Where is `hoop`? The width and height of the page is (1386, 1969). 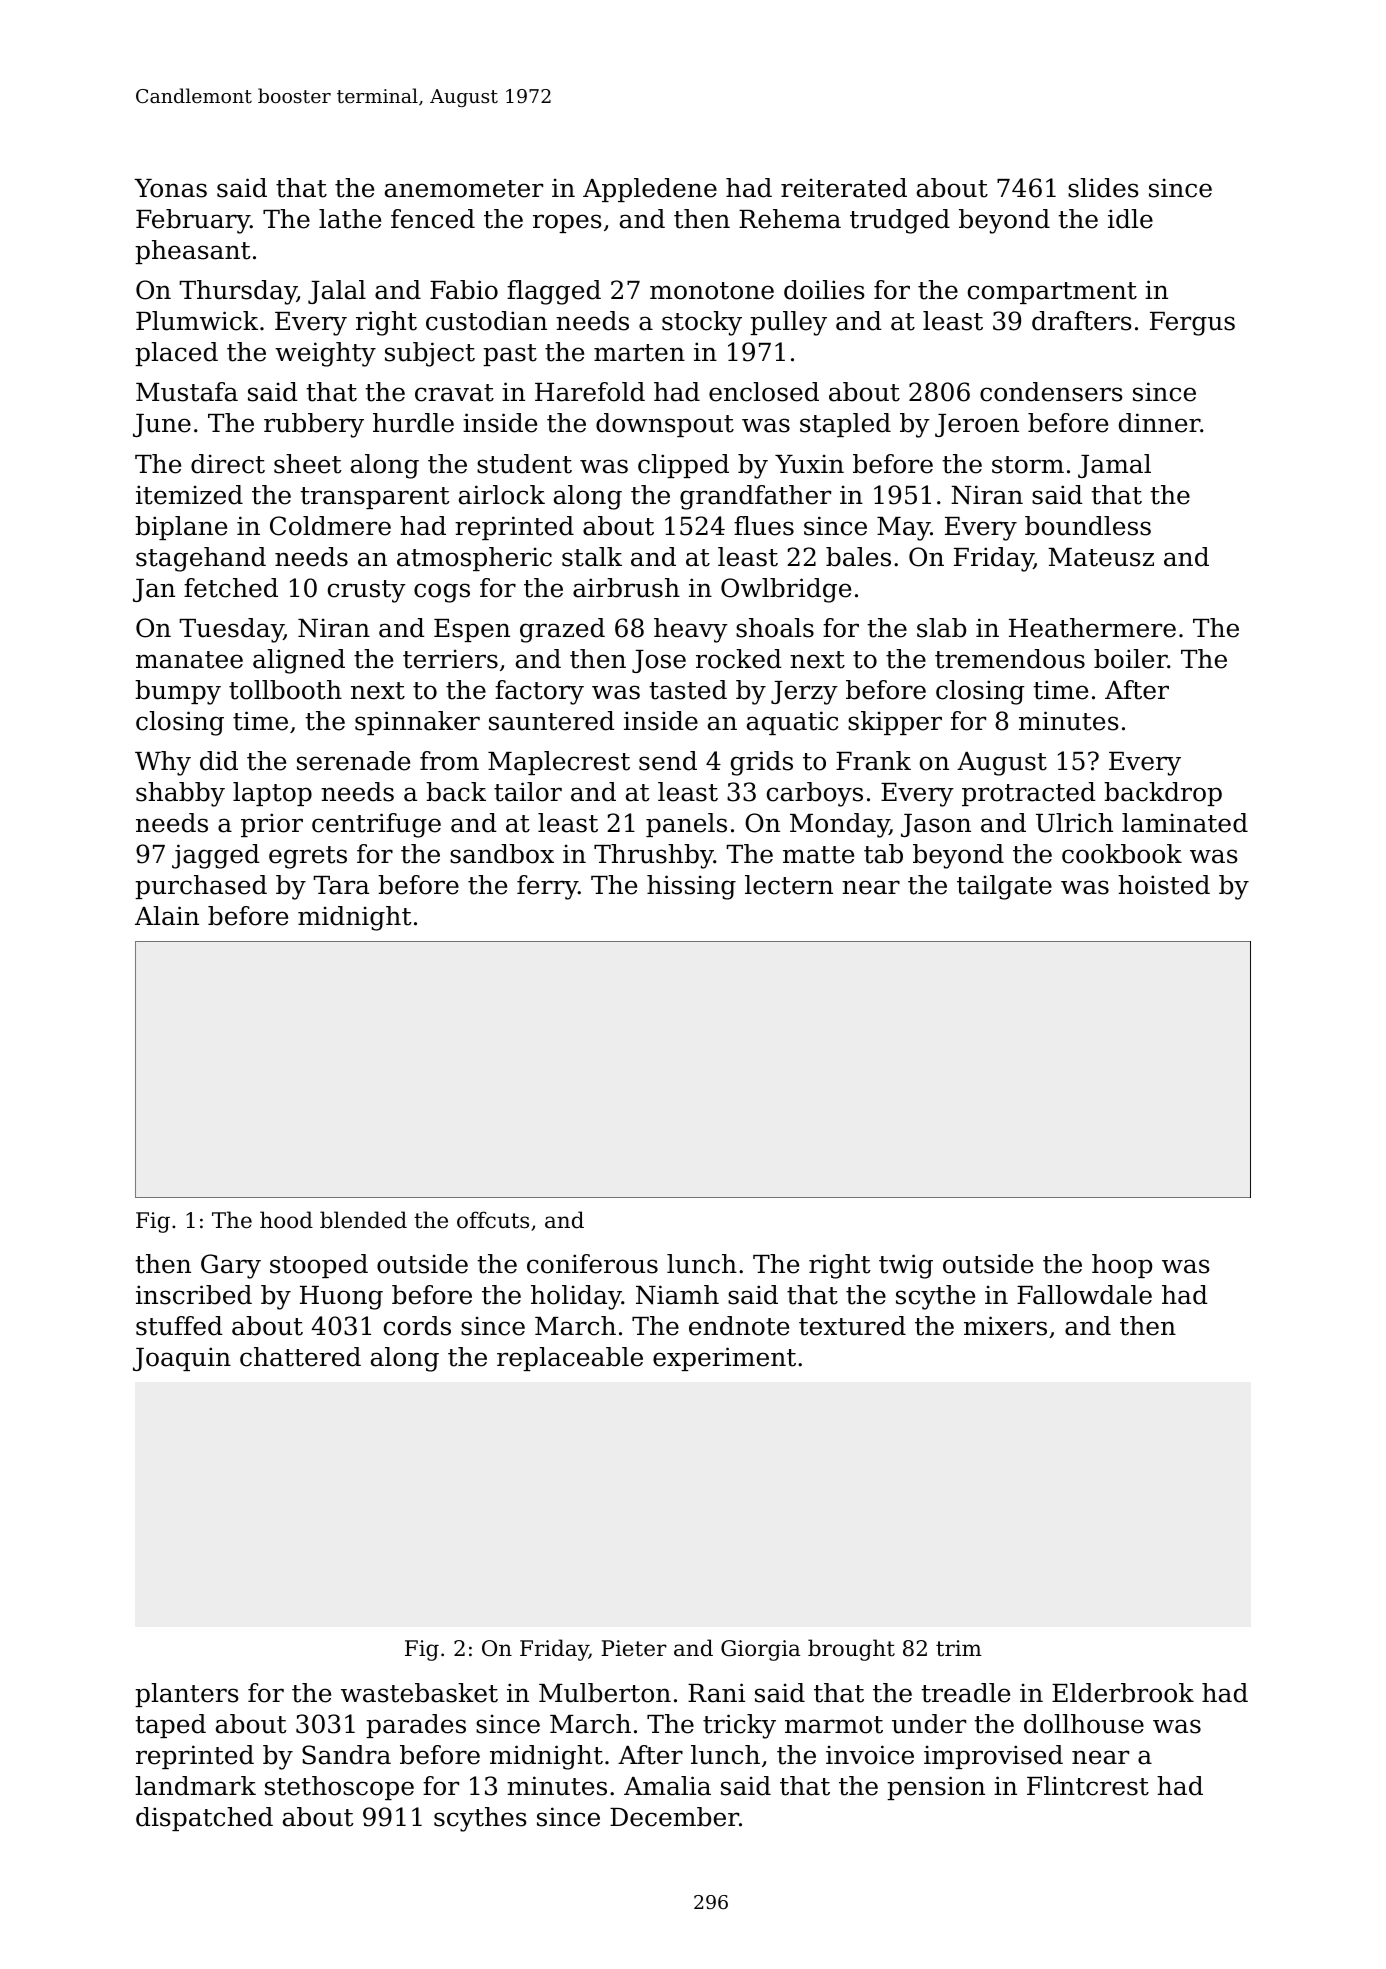
hoop is located at coordinates (1122, 1266).
